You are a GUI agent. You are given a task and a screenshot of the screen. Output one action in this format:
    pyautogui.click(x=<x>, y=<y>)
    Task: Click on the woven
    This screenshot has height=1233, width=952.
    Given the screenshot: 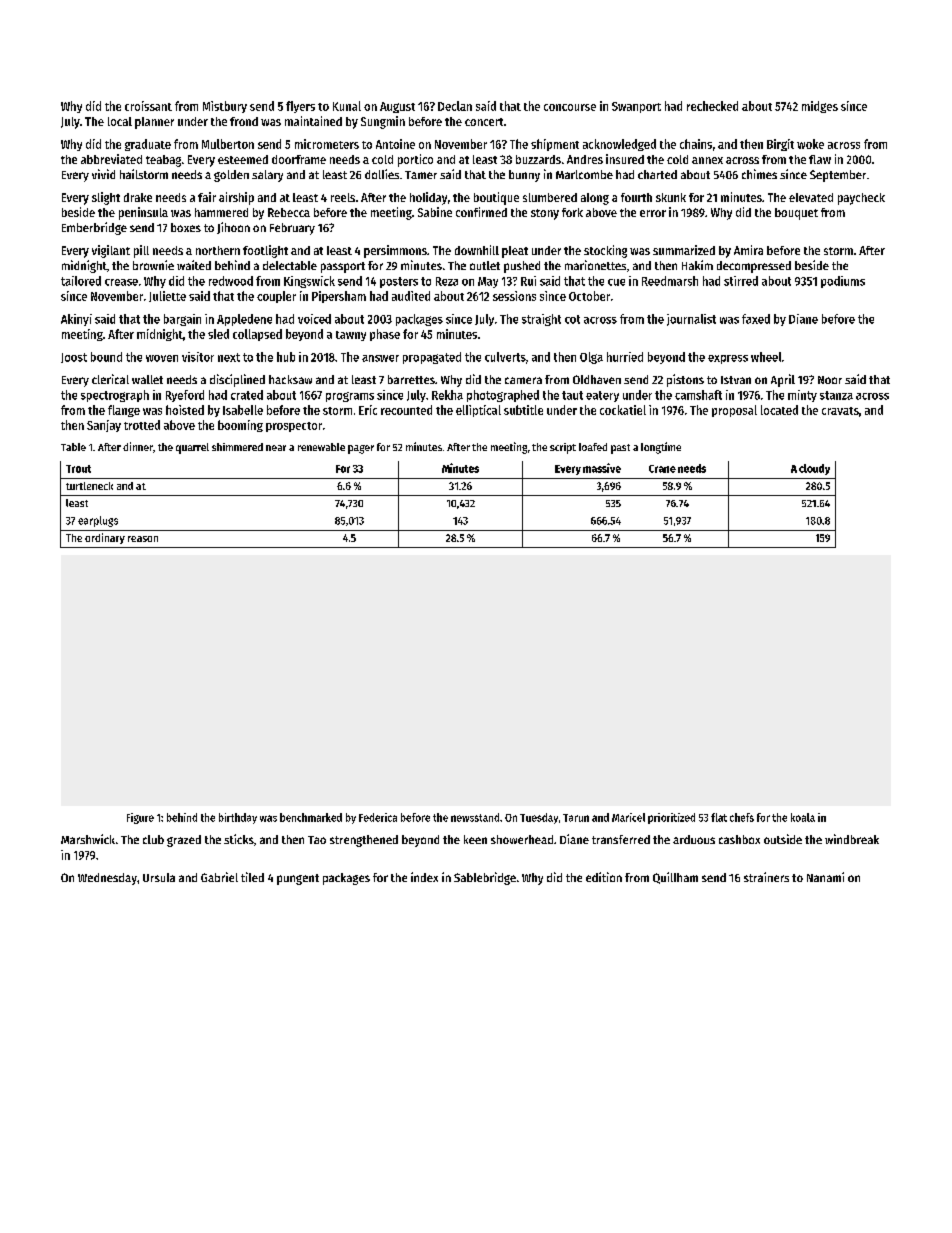 What is the action you would take?
    pyautogui.click(x=162, y=358)
